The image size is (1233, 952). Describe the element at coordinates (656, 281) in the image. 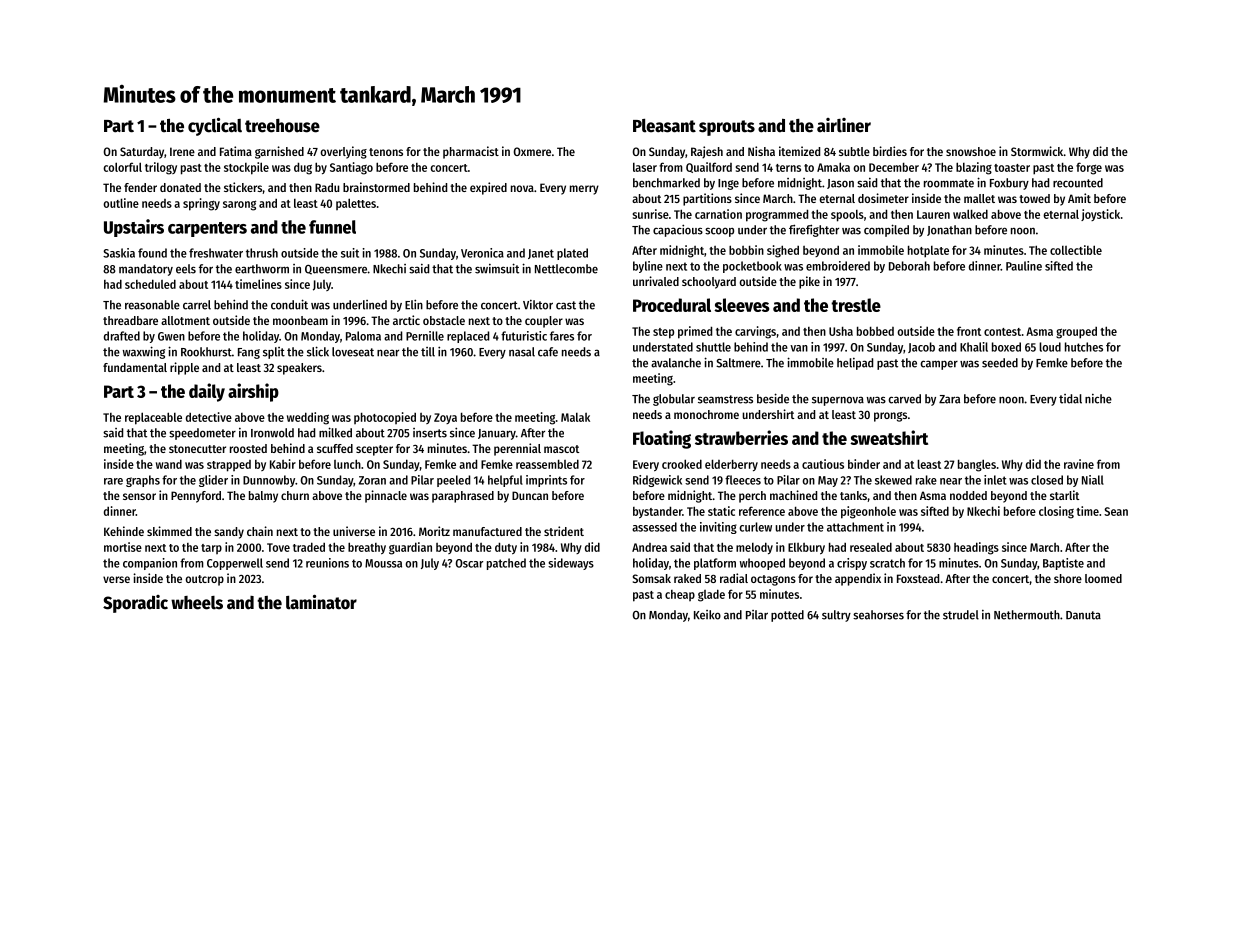

I see `unrivaled` at that location.
